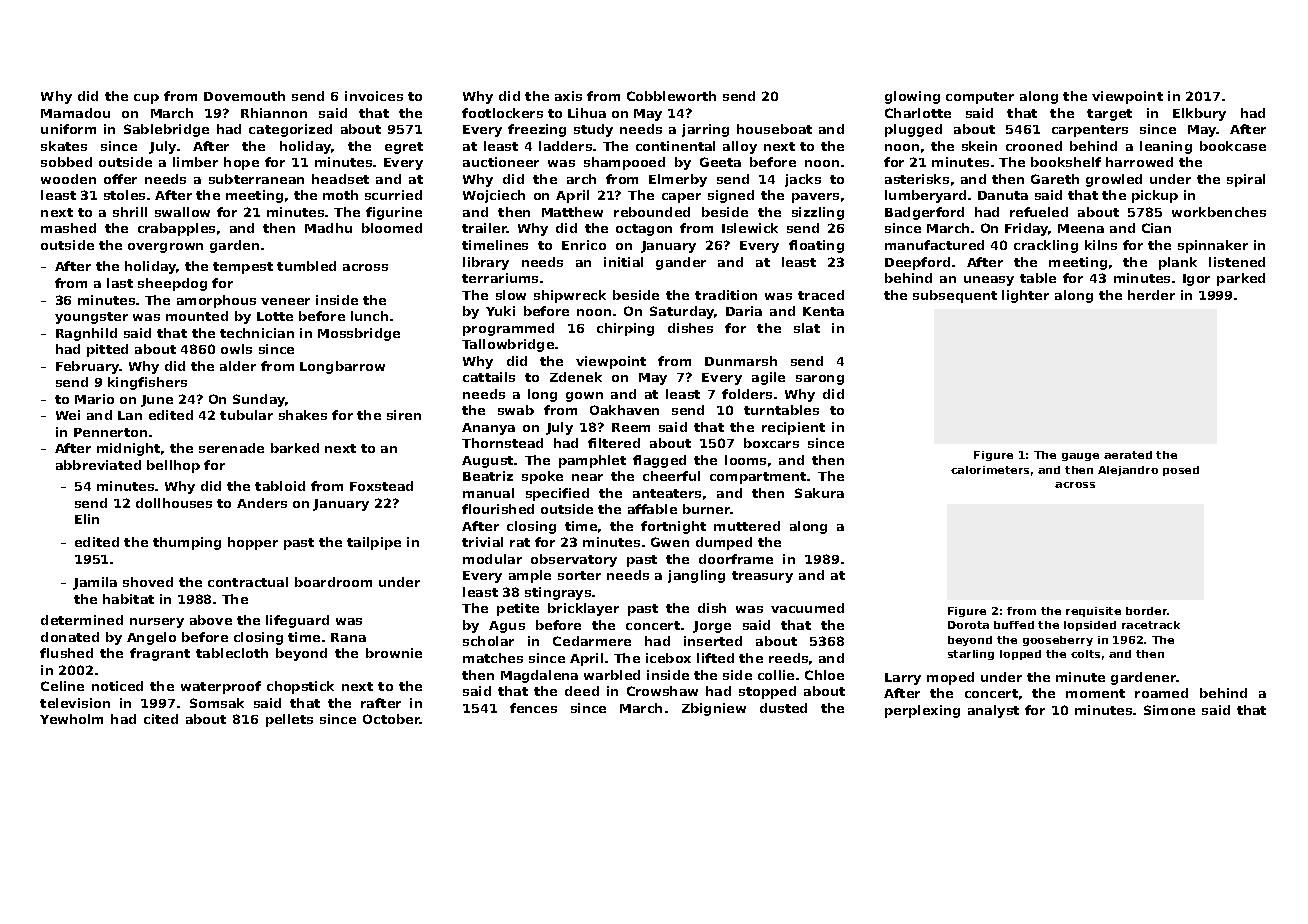 The image size is (1308, 924). Describe the element at coordinates (539, 676) in the document. I see `Magdalena` at that location.
